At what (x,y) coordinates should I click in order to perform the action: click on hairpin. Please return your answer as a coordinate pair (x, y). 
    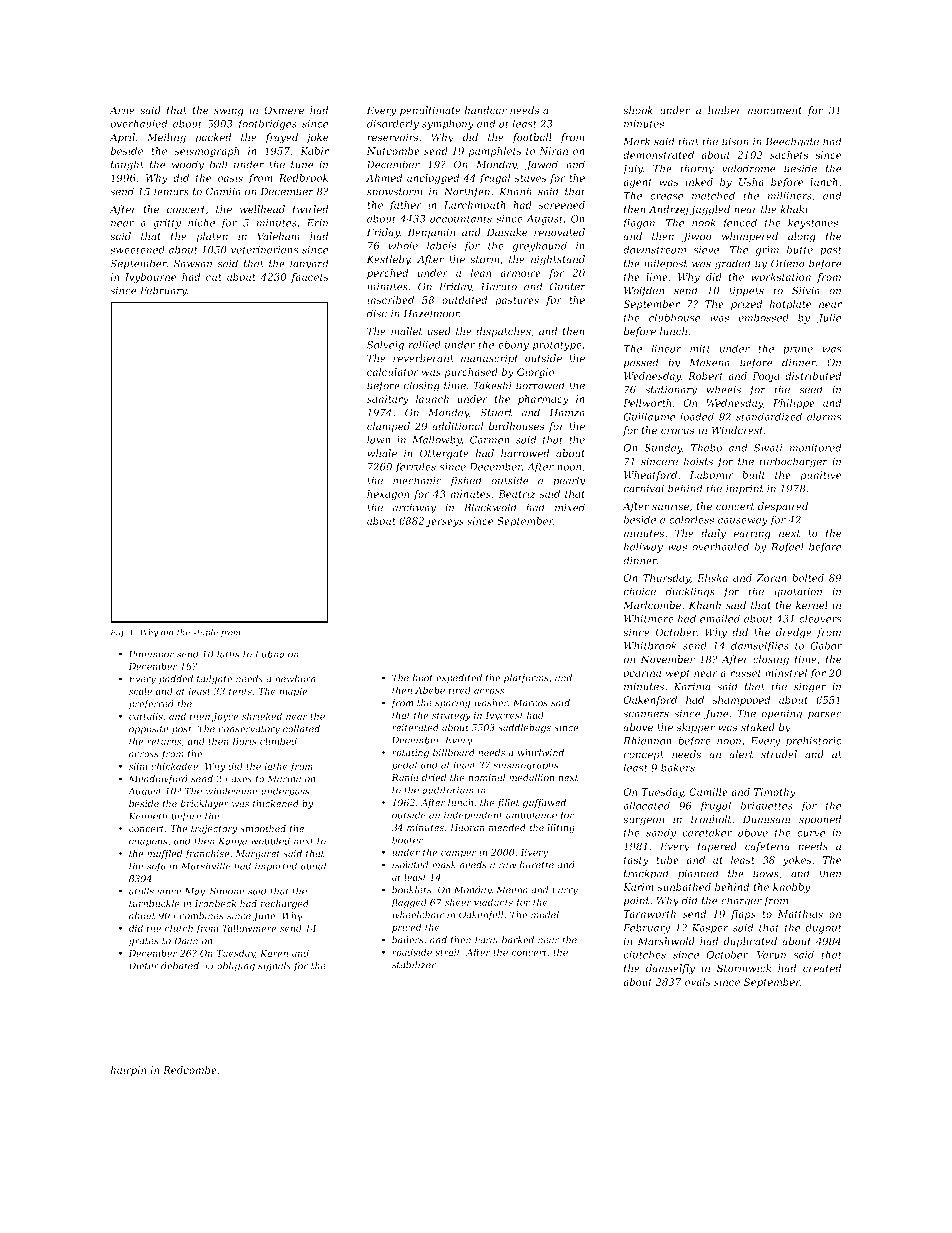
    Looking at the image, I should click on (128, 1071).
